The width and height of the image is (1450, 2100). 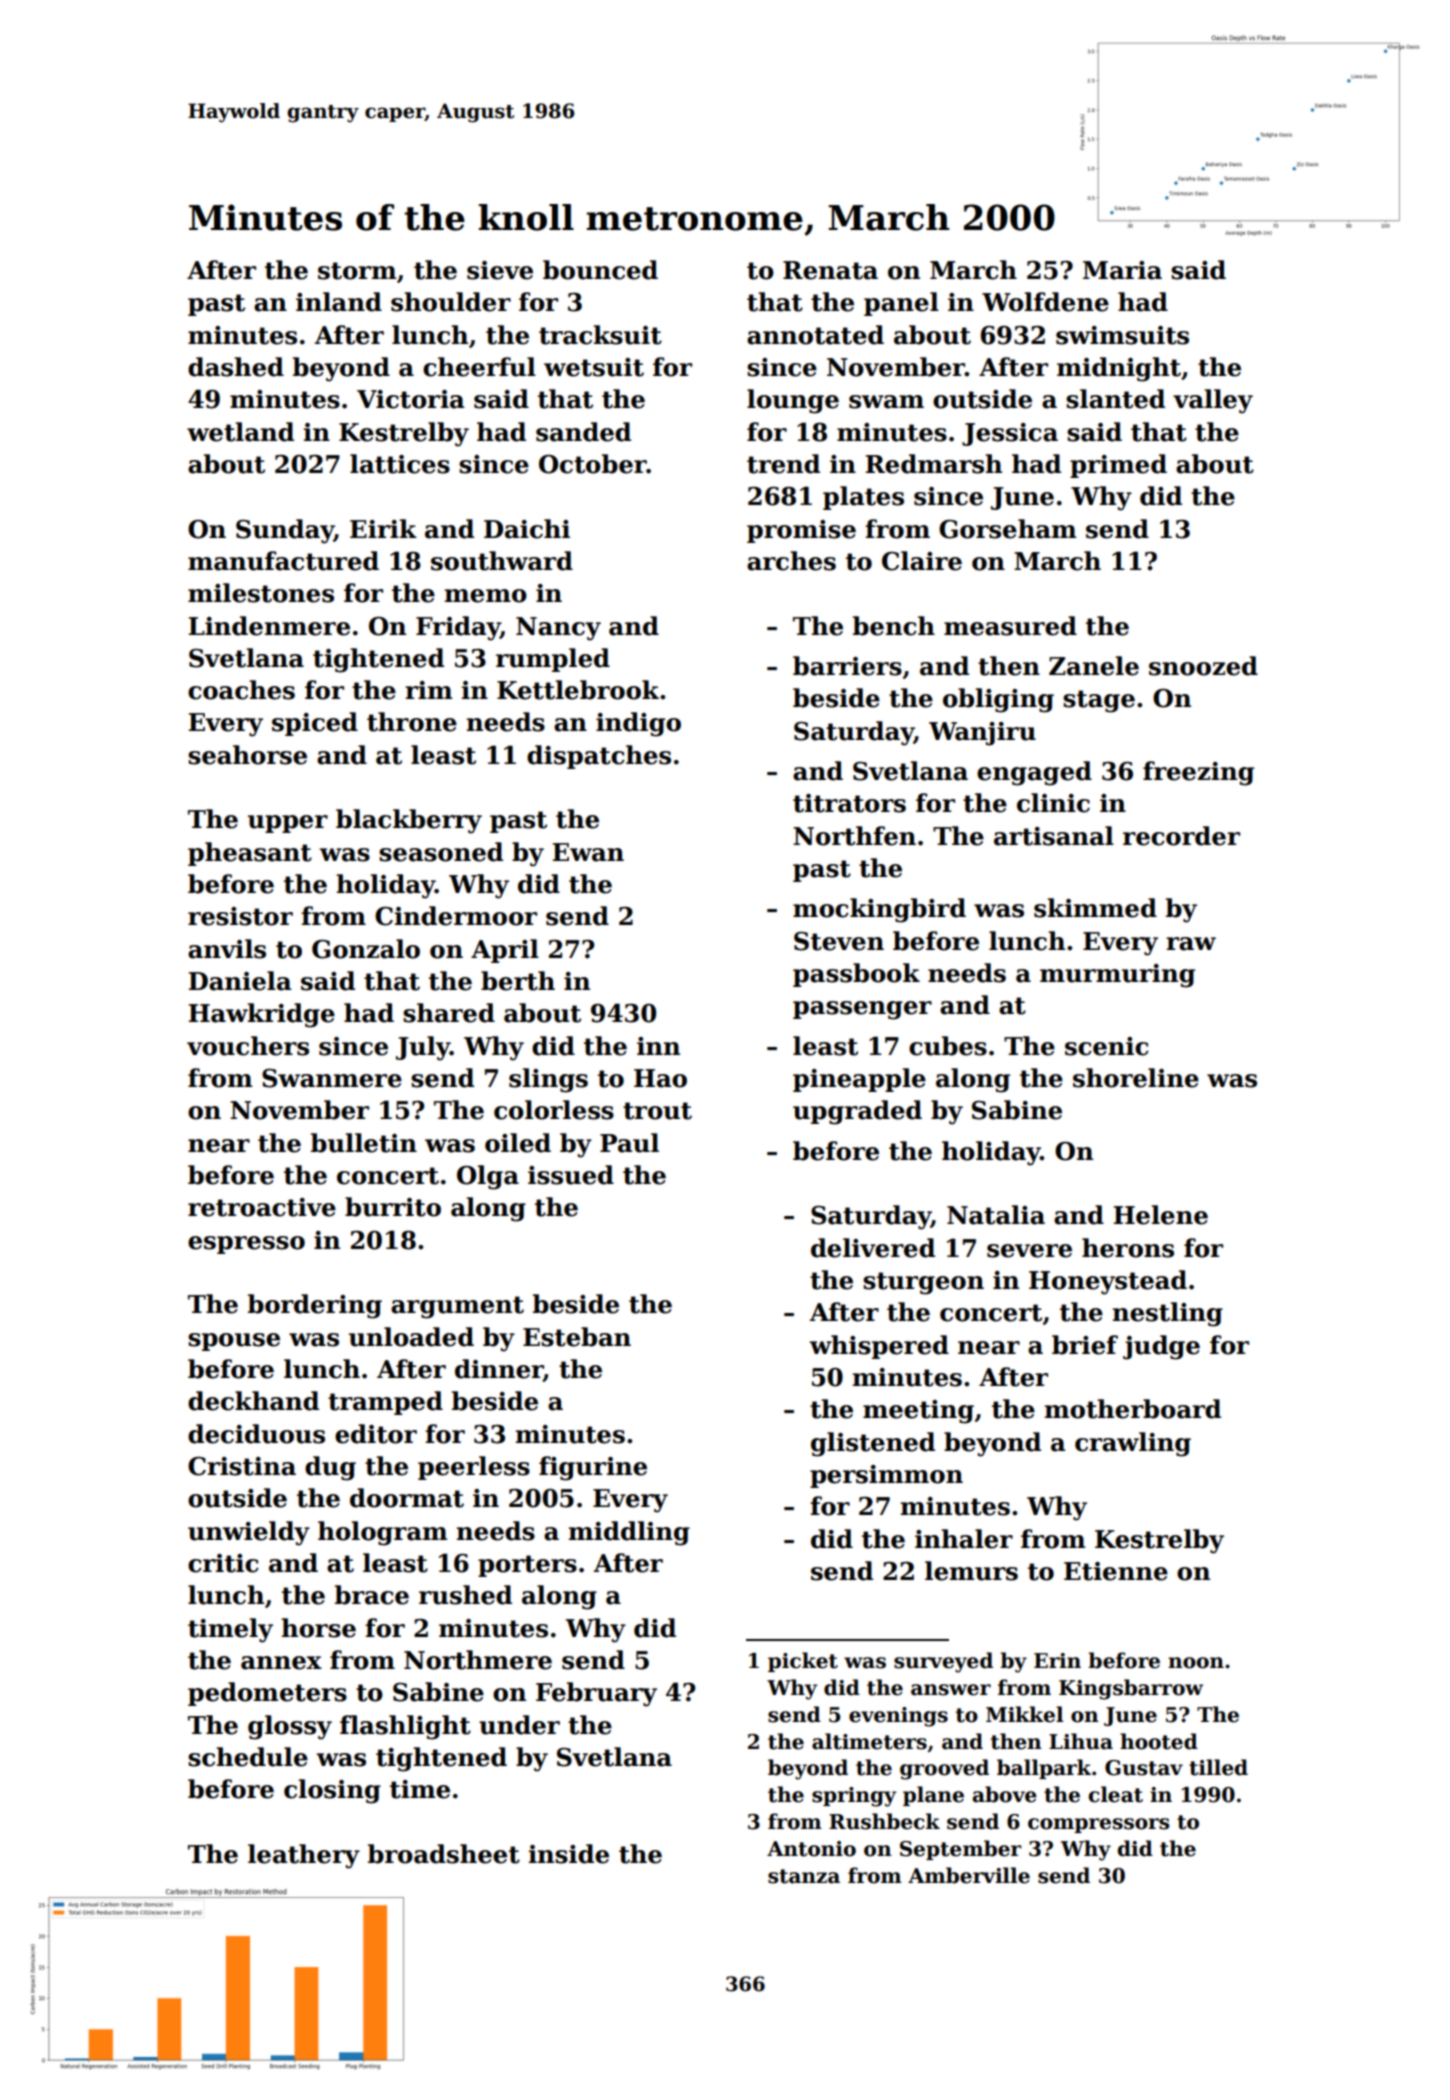 I want to click on Eirik, so click(x=383, y=528).
